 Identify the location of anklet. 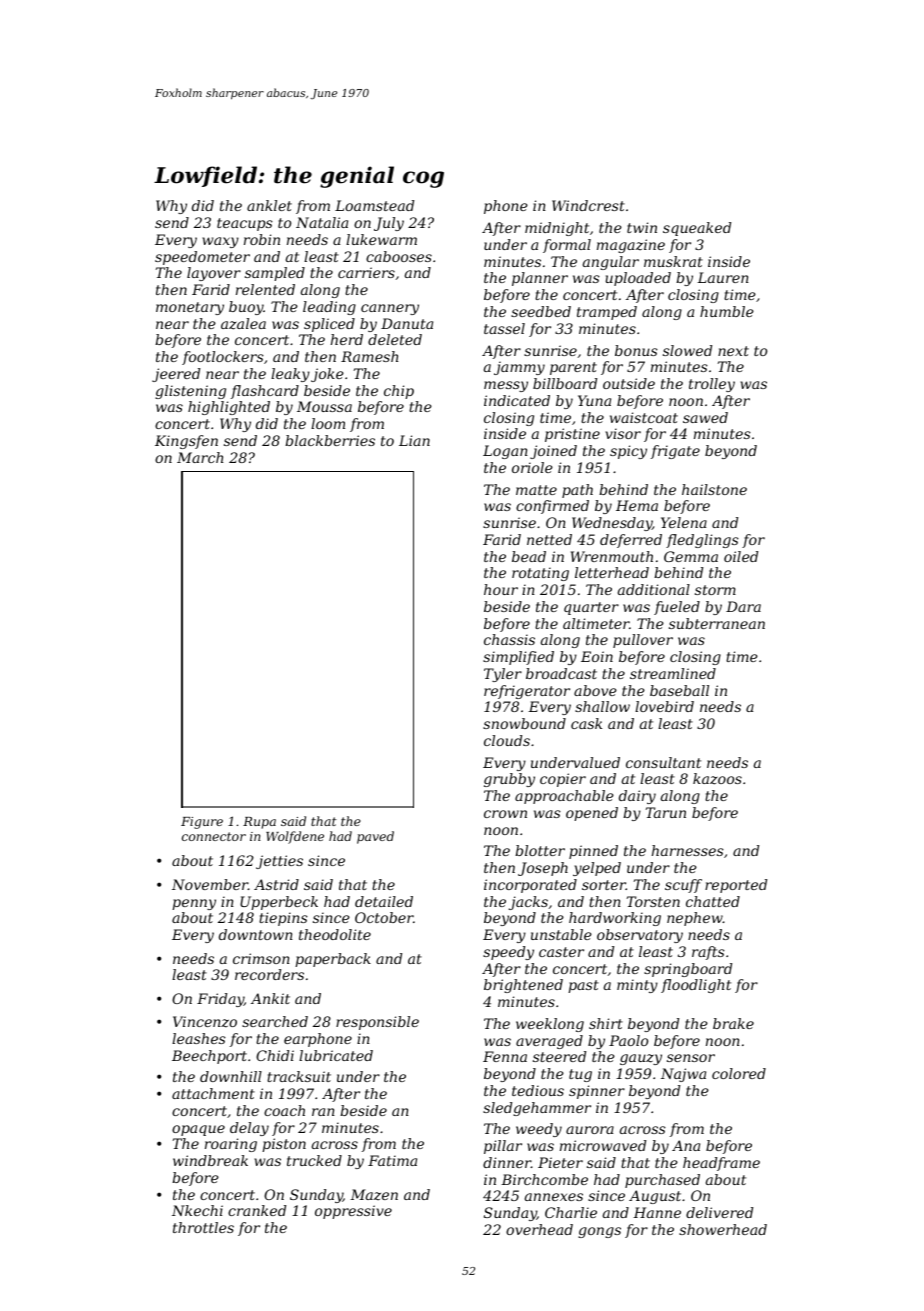
(269, 205).
